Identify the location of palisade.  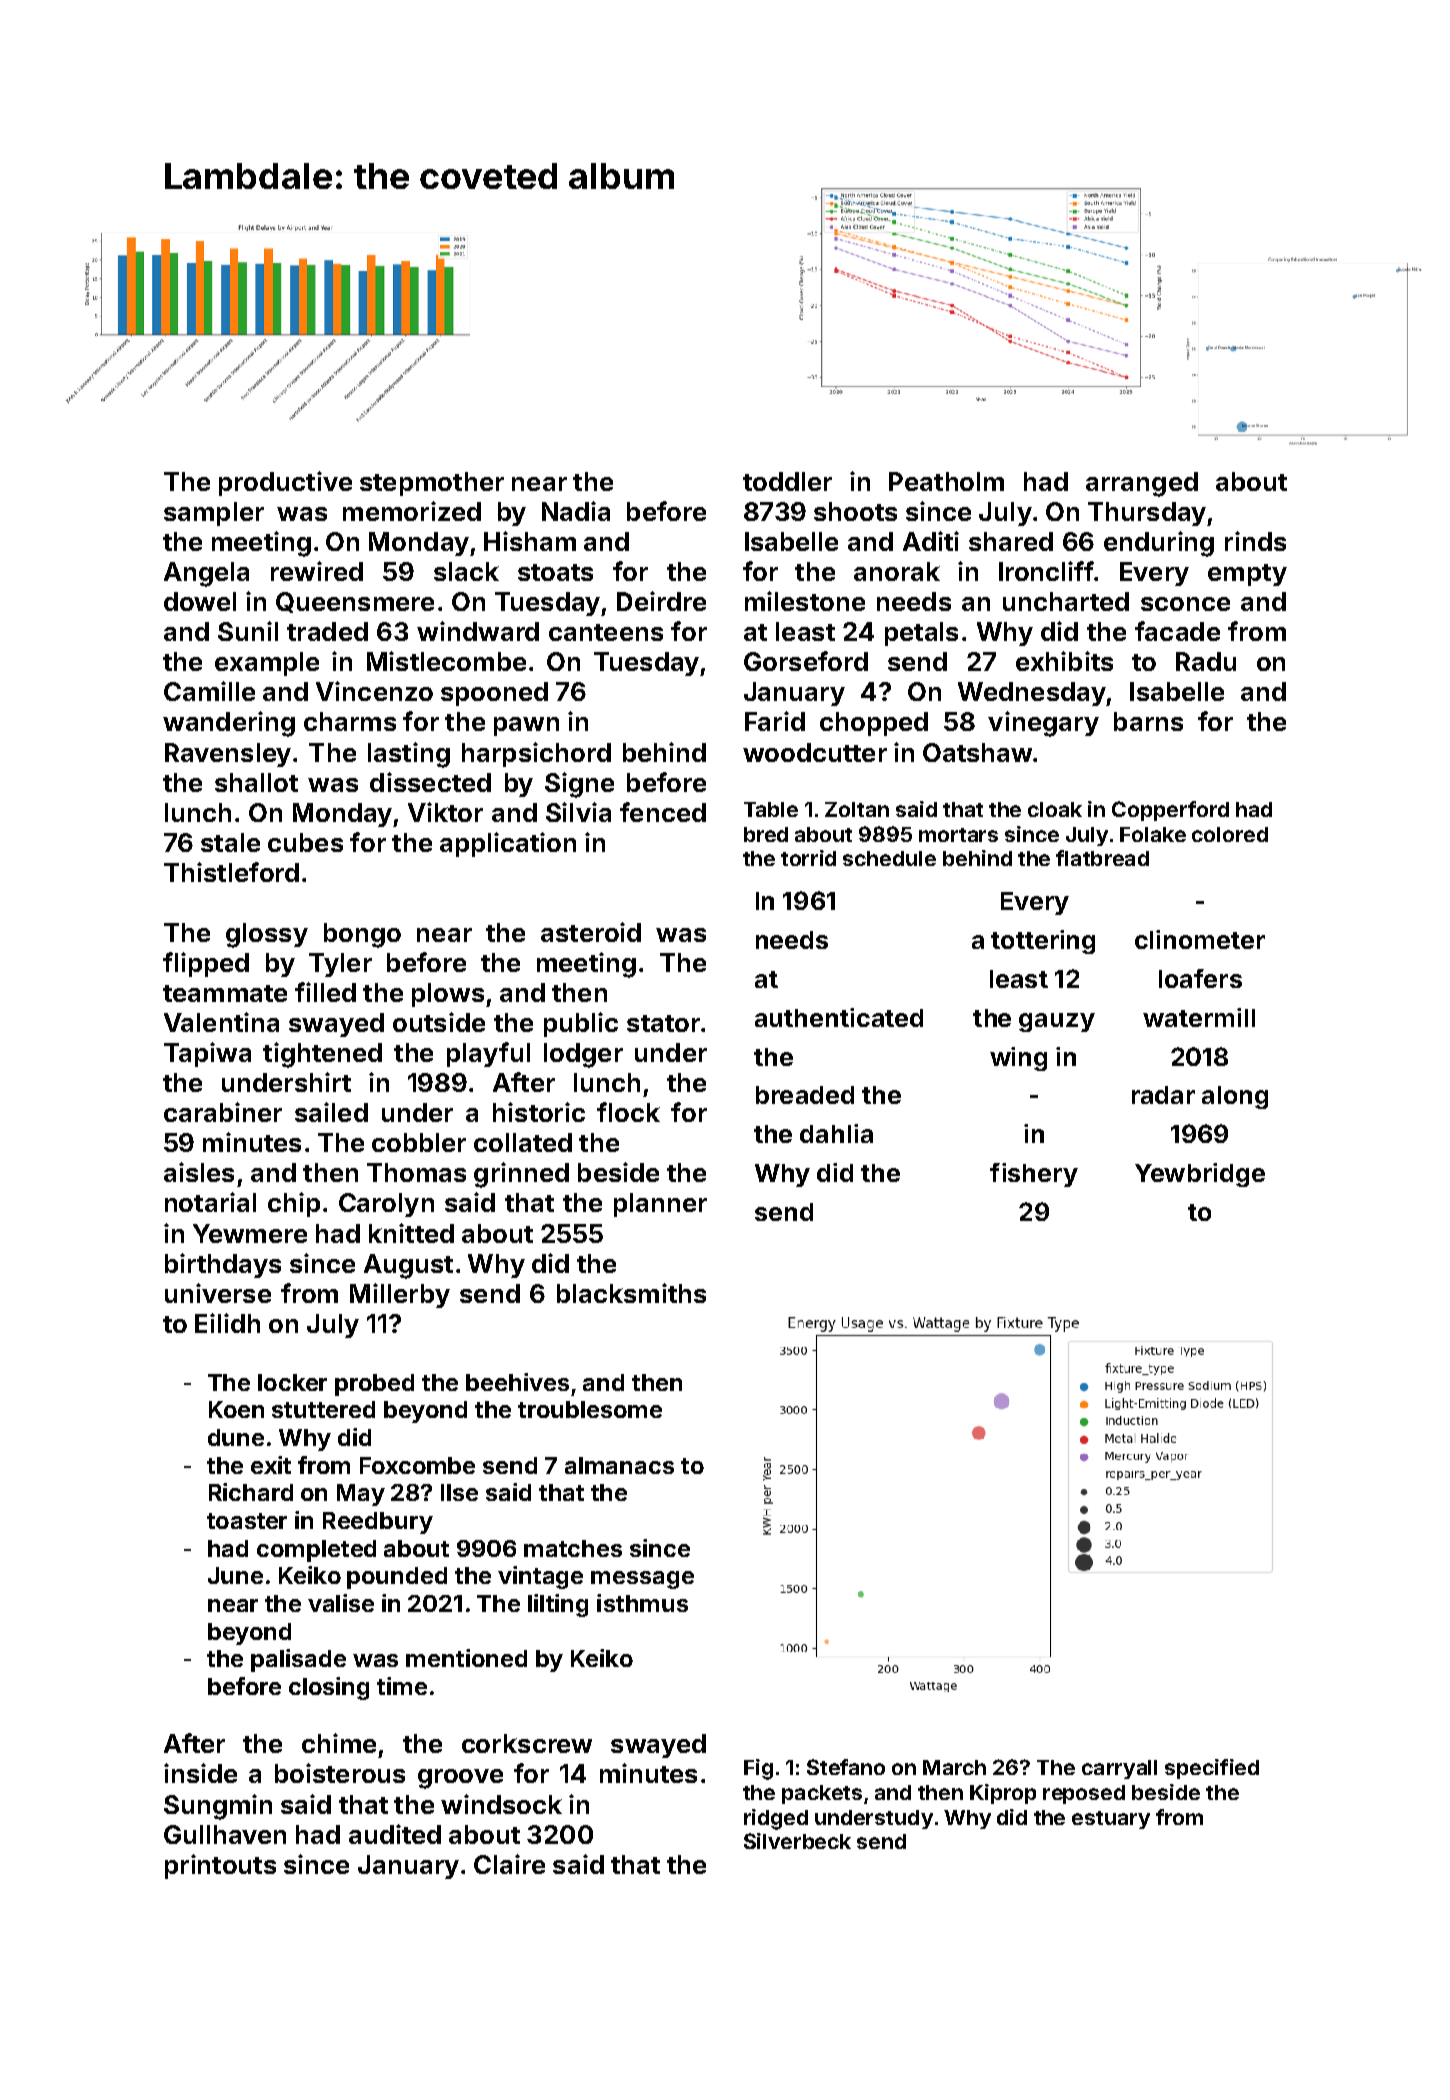
(298, 1660).
